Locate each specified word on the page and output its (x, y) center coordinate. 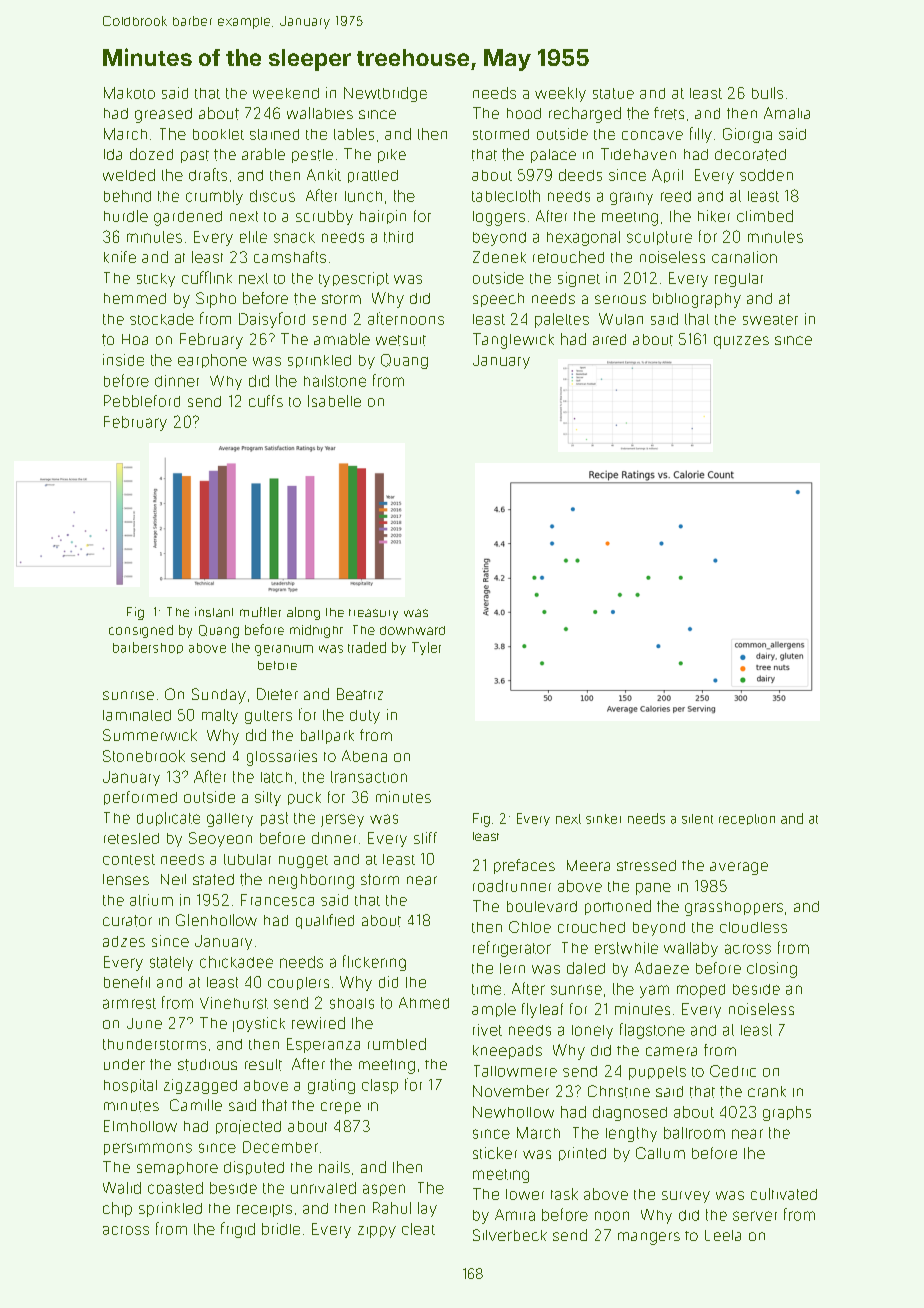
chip (117, 1209)
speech (498, 300)
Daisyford (272, 320)
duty (365, 717)
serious (620, 299)
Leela (723, 1235)
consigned (141, 631)
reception (747, 819)
